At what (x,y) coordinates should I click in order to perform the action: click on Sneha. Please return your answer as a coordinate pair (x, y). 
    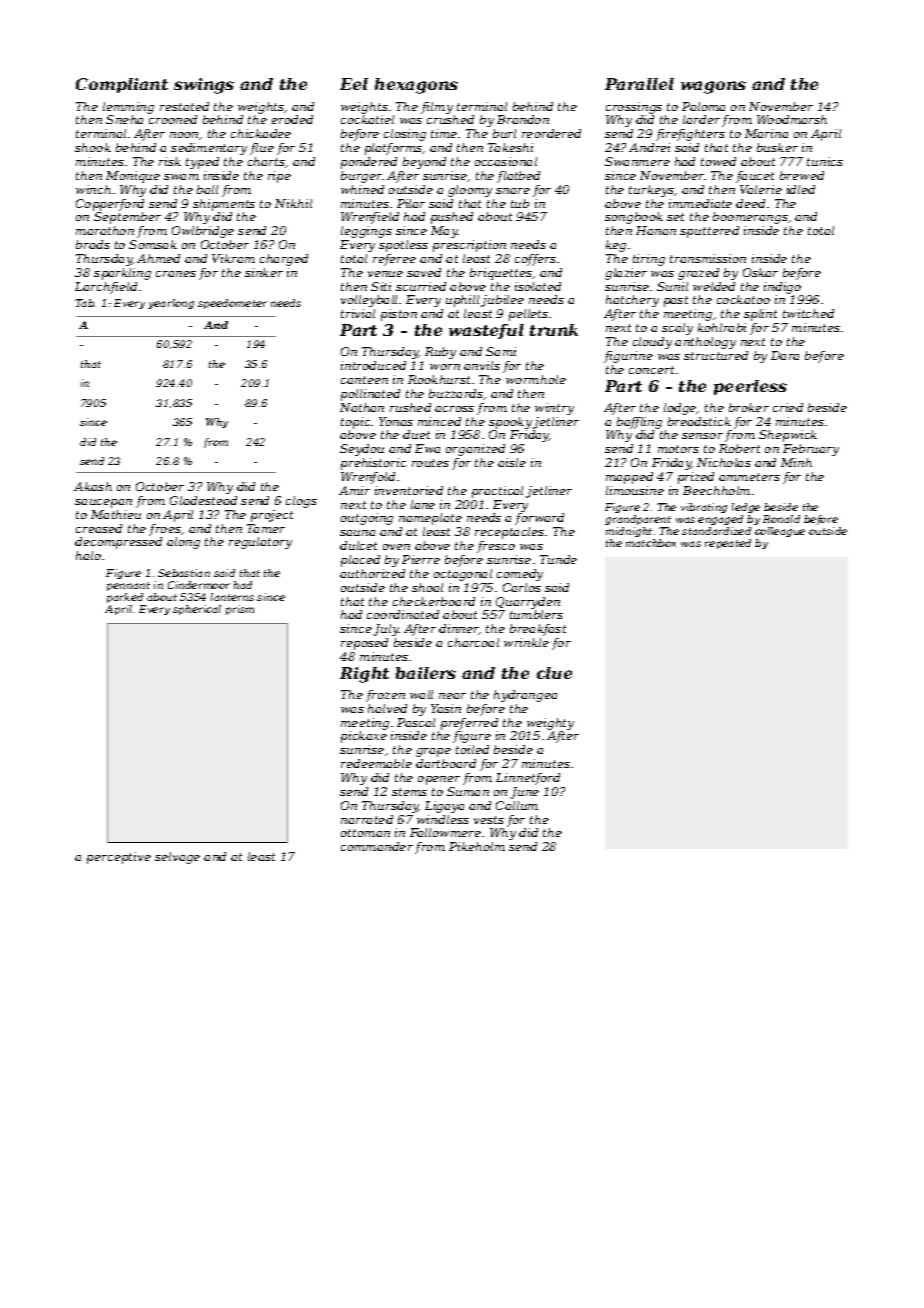
    Looking at the image, I should click on (124, 119).
